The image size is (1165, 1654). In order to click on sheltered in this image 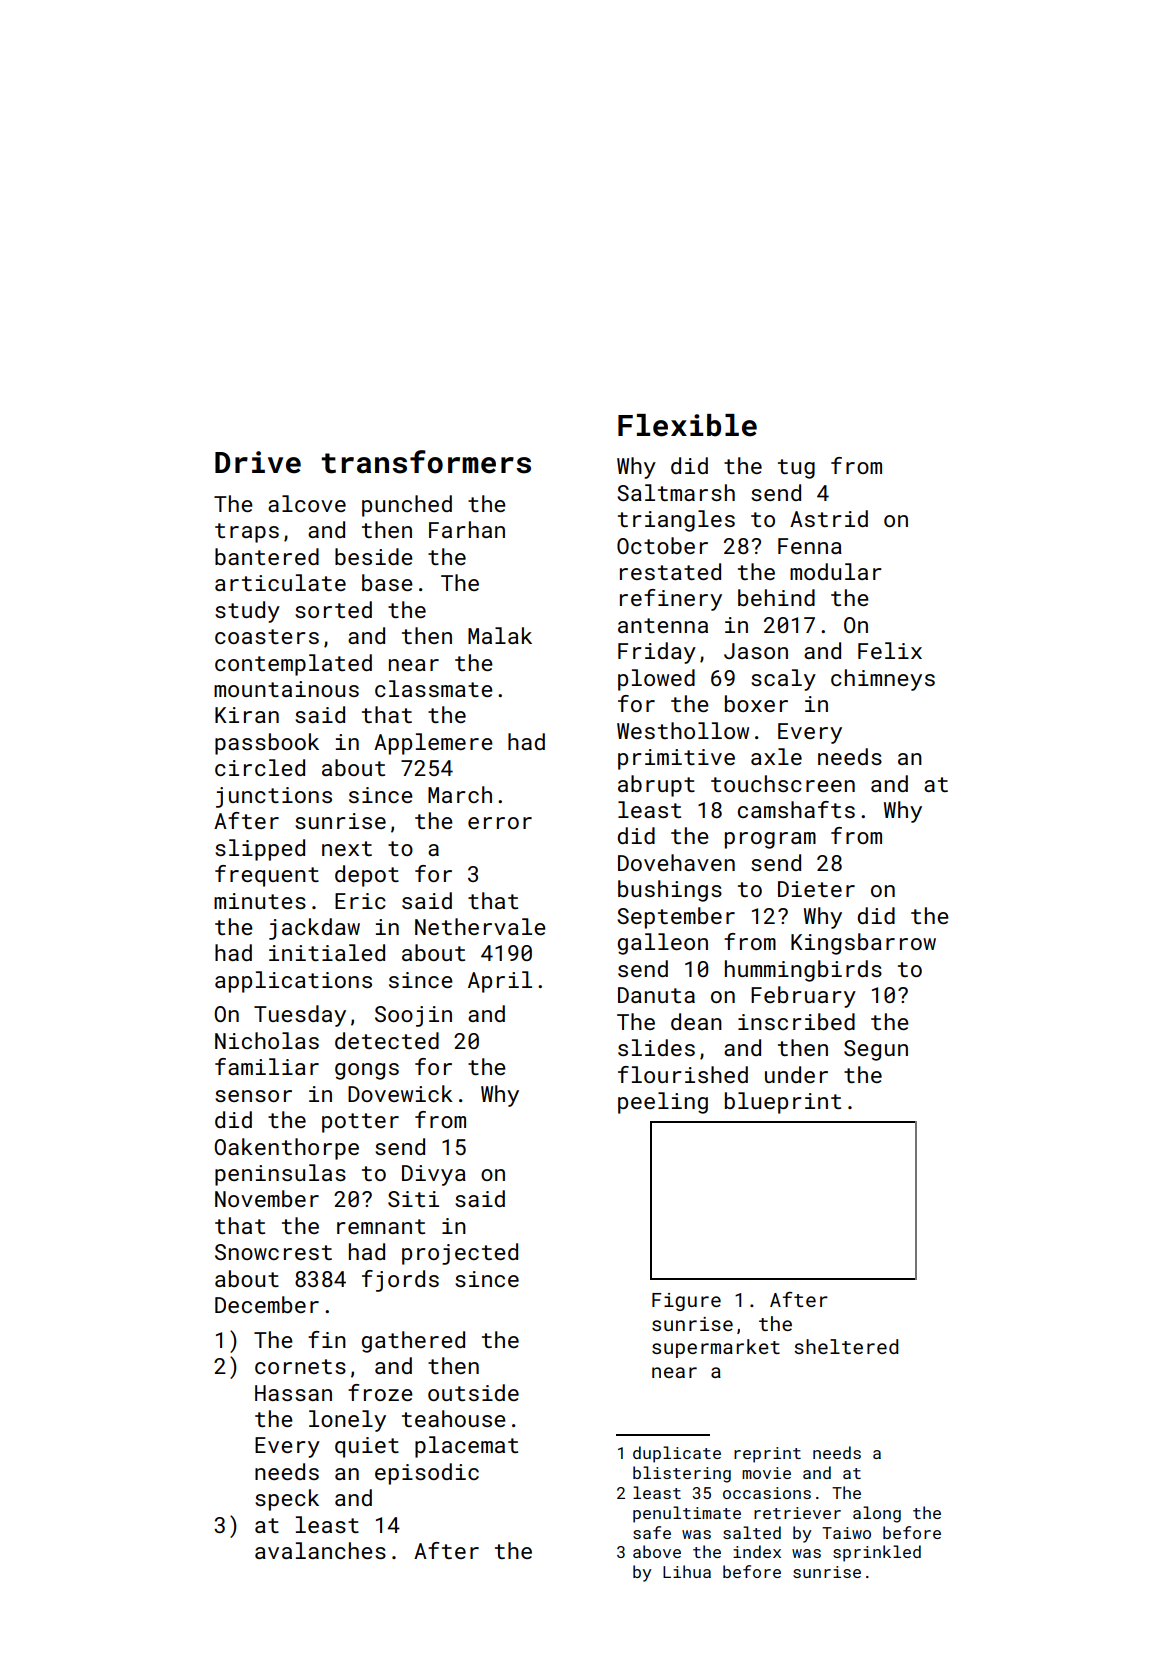, I will do `click(846, 1346)`.
